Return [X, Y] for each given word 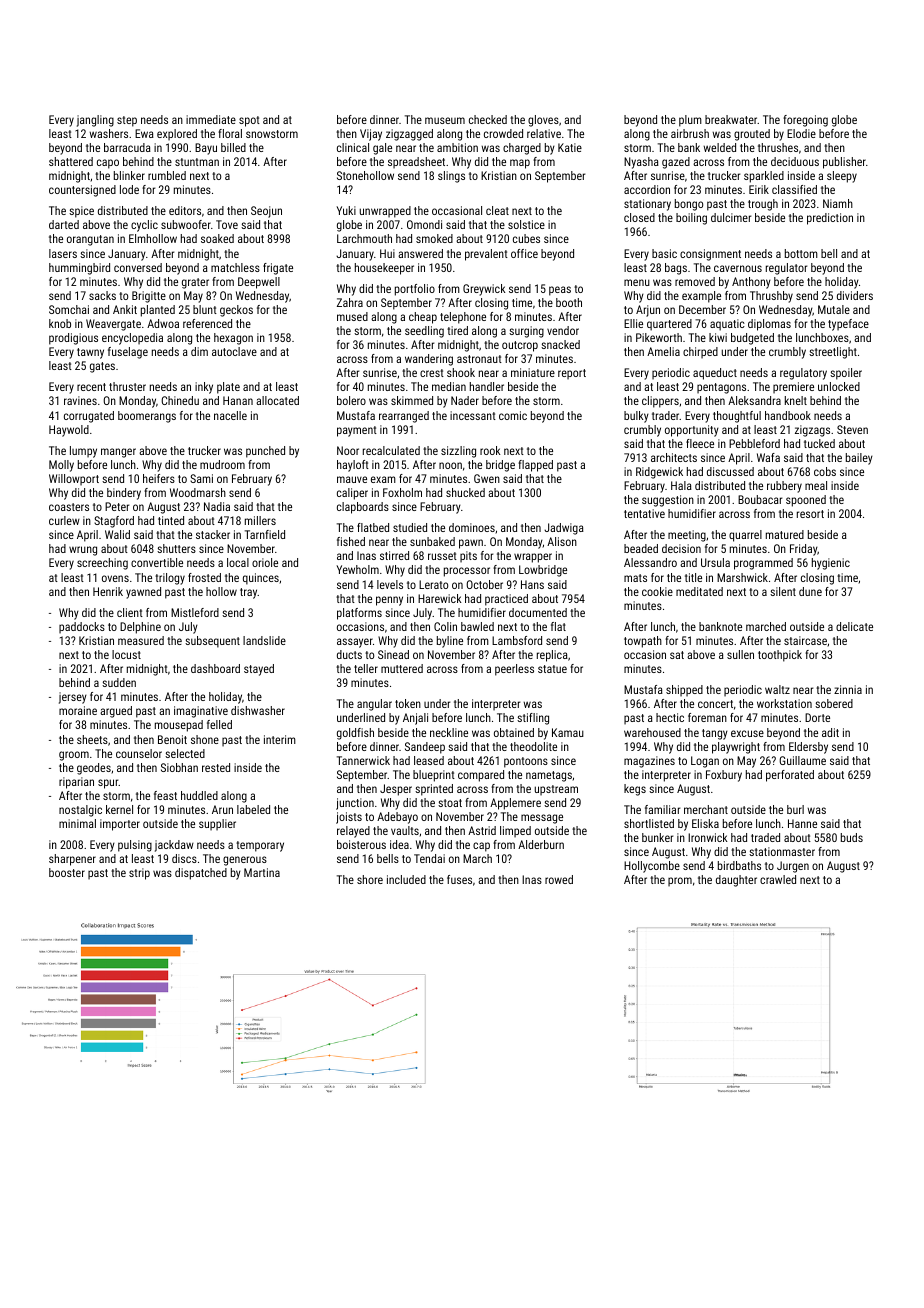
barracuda [127, 147]
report [572, 374]
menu [637, 282]
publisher [844, 163]
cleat [497, 210]
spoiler [846, 374]
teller [366, 668]
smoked [434, 238]
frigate [278, 269]
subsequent [212, 642]
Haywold [69, 431]
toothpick [780, 656]
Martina [262, 872]
